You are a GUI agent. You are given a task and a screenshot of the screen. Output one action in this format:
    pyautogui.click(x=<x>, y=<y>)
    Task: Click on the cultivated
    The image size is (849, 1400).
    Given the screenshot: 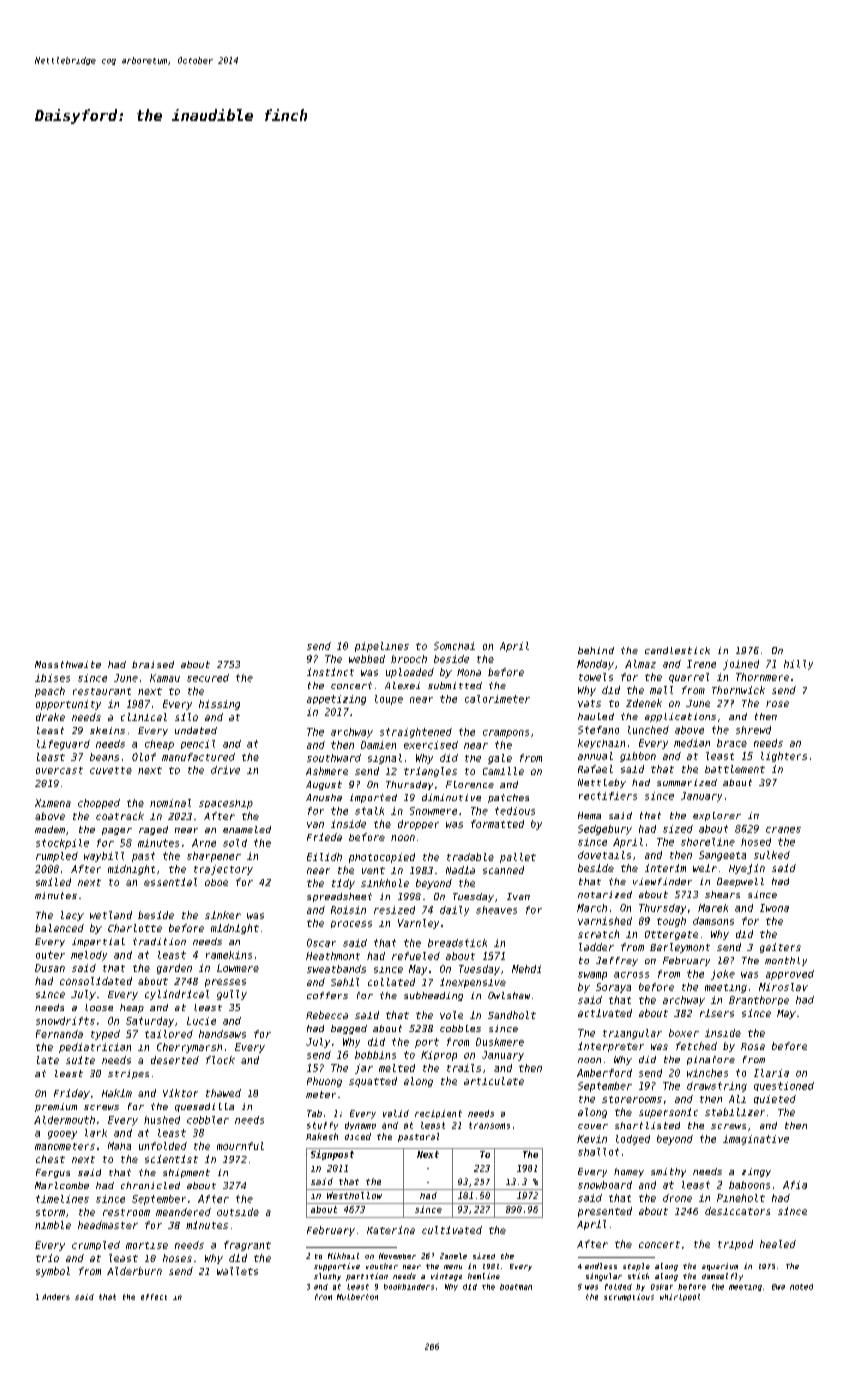 What is the action you would take?
    pyautogui.click(x=452, y=1230)
